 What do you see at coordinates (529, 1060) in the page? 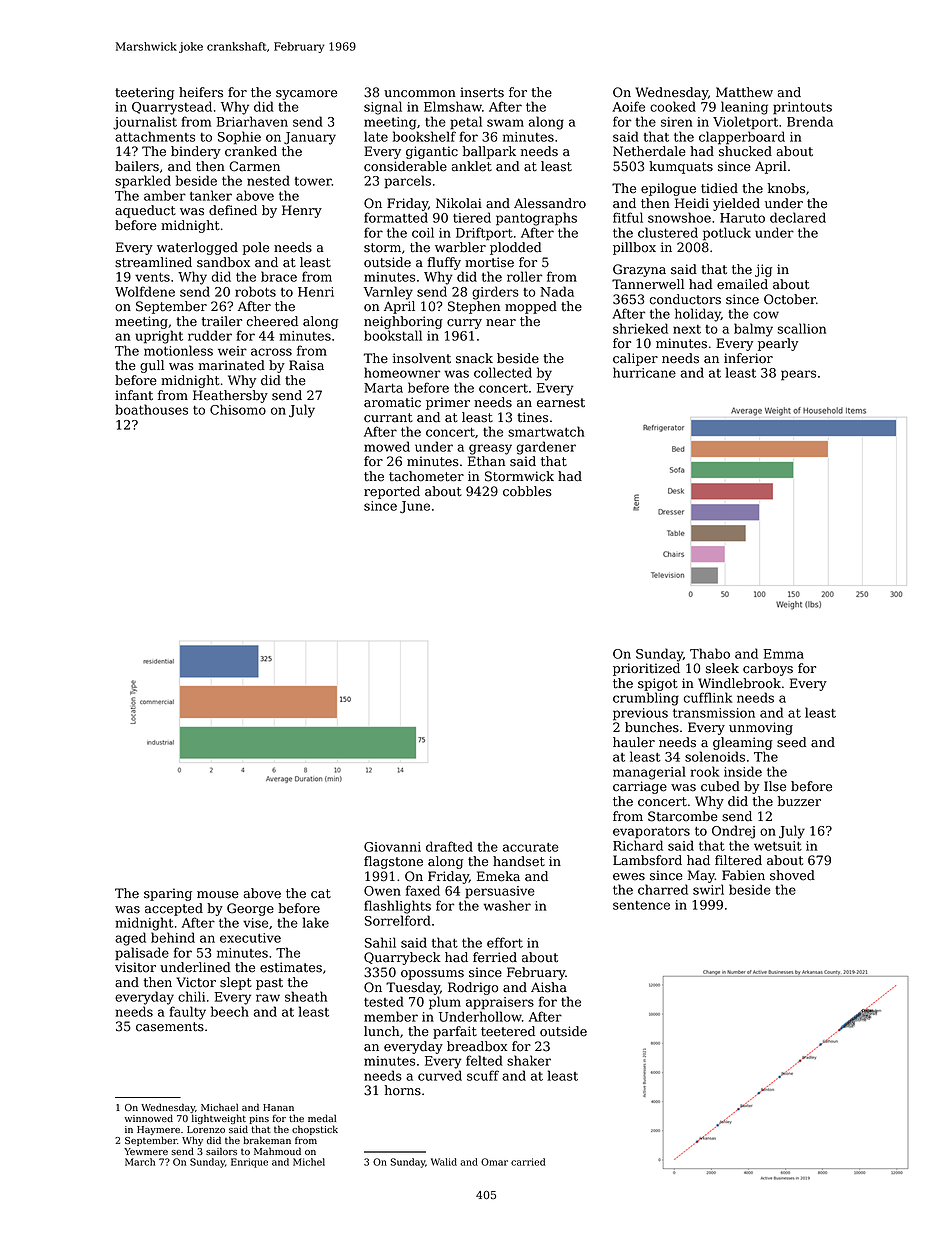
I see `shaker` at bounding box center [529, 1060].
